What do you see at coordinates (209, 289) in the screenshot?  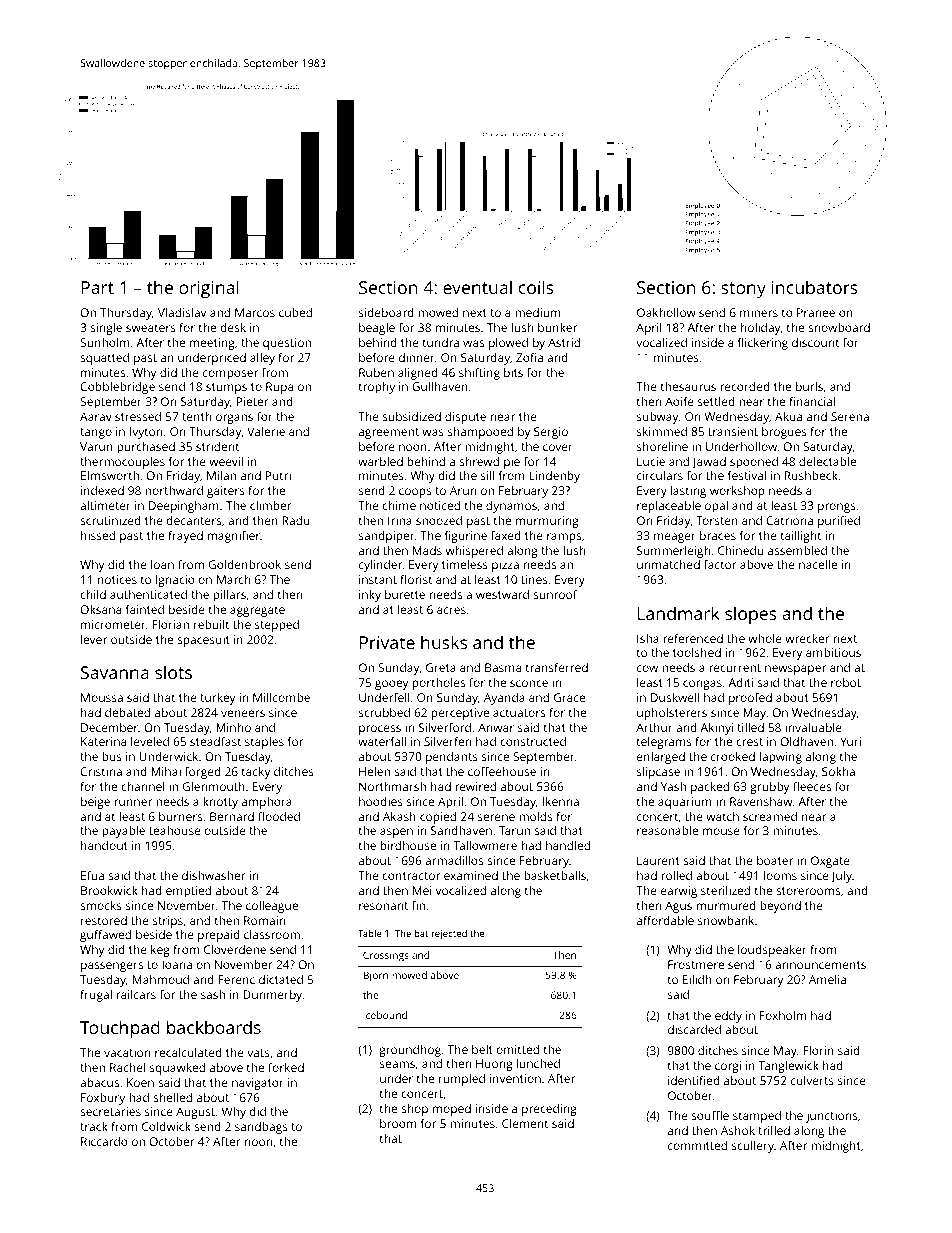 I see `original` at bounding box center [209, 289].
